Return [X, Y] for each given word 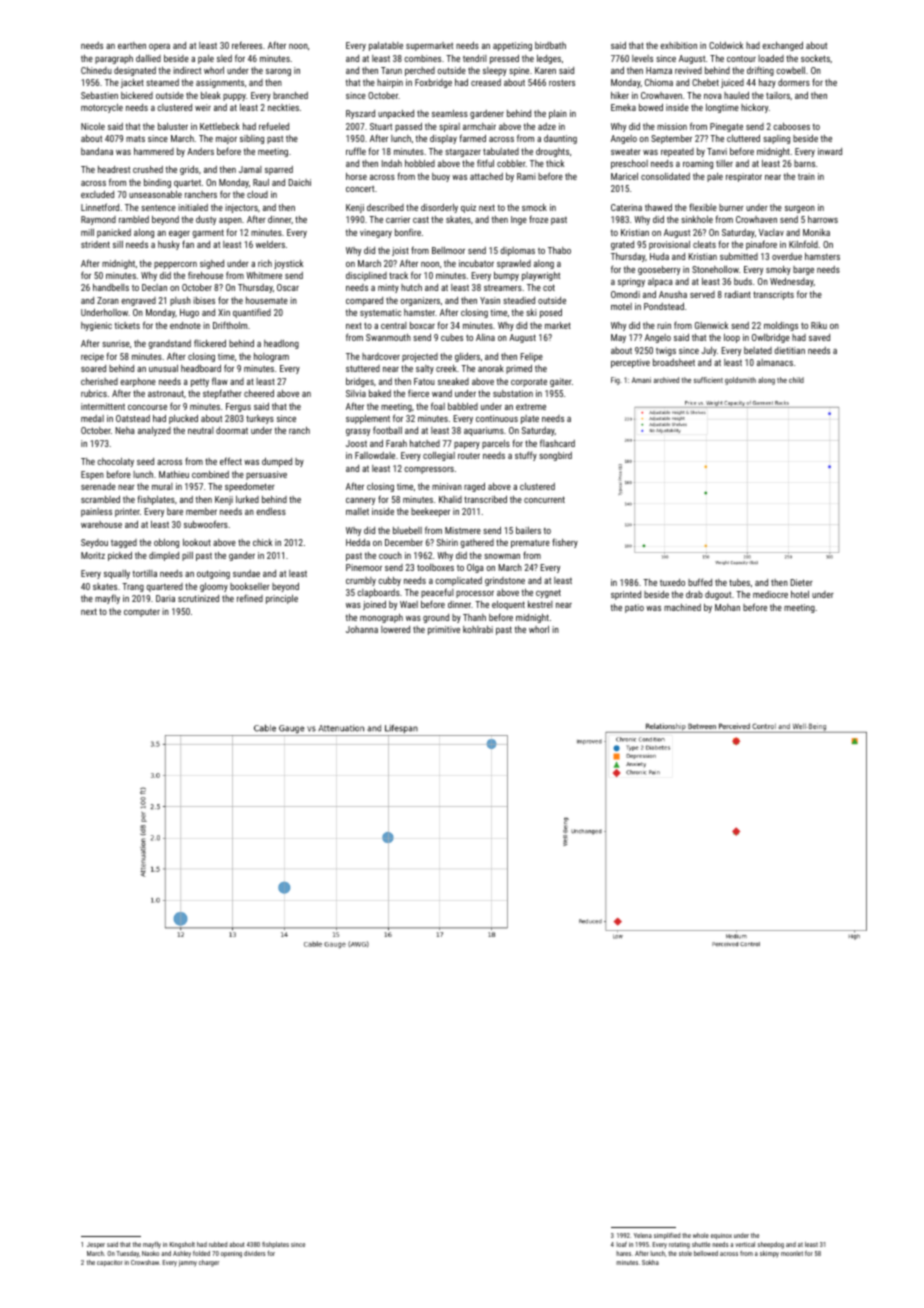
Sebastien [99, 95]
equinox [721, 1236]
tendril [475, 58]
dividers [254, 1253]
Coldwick [726, 45]
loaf [621, 1244]
